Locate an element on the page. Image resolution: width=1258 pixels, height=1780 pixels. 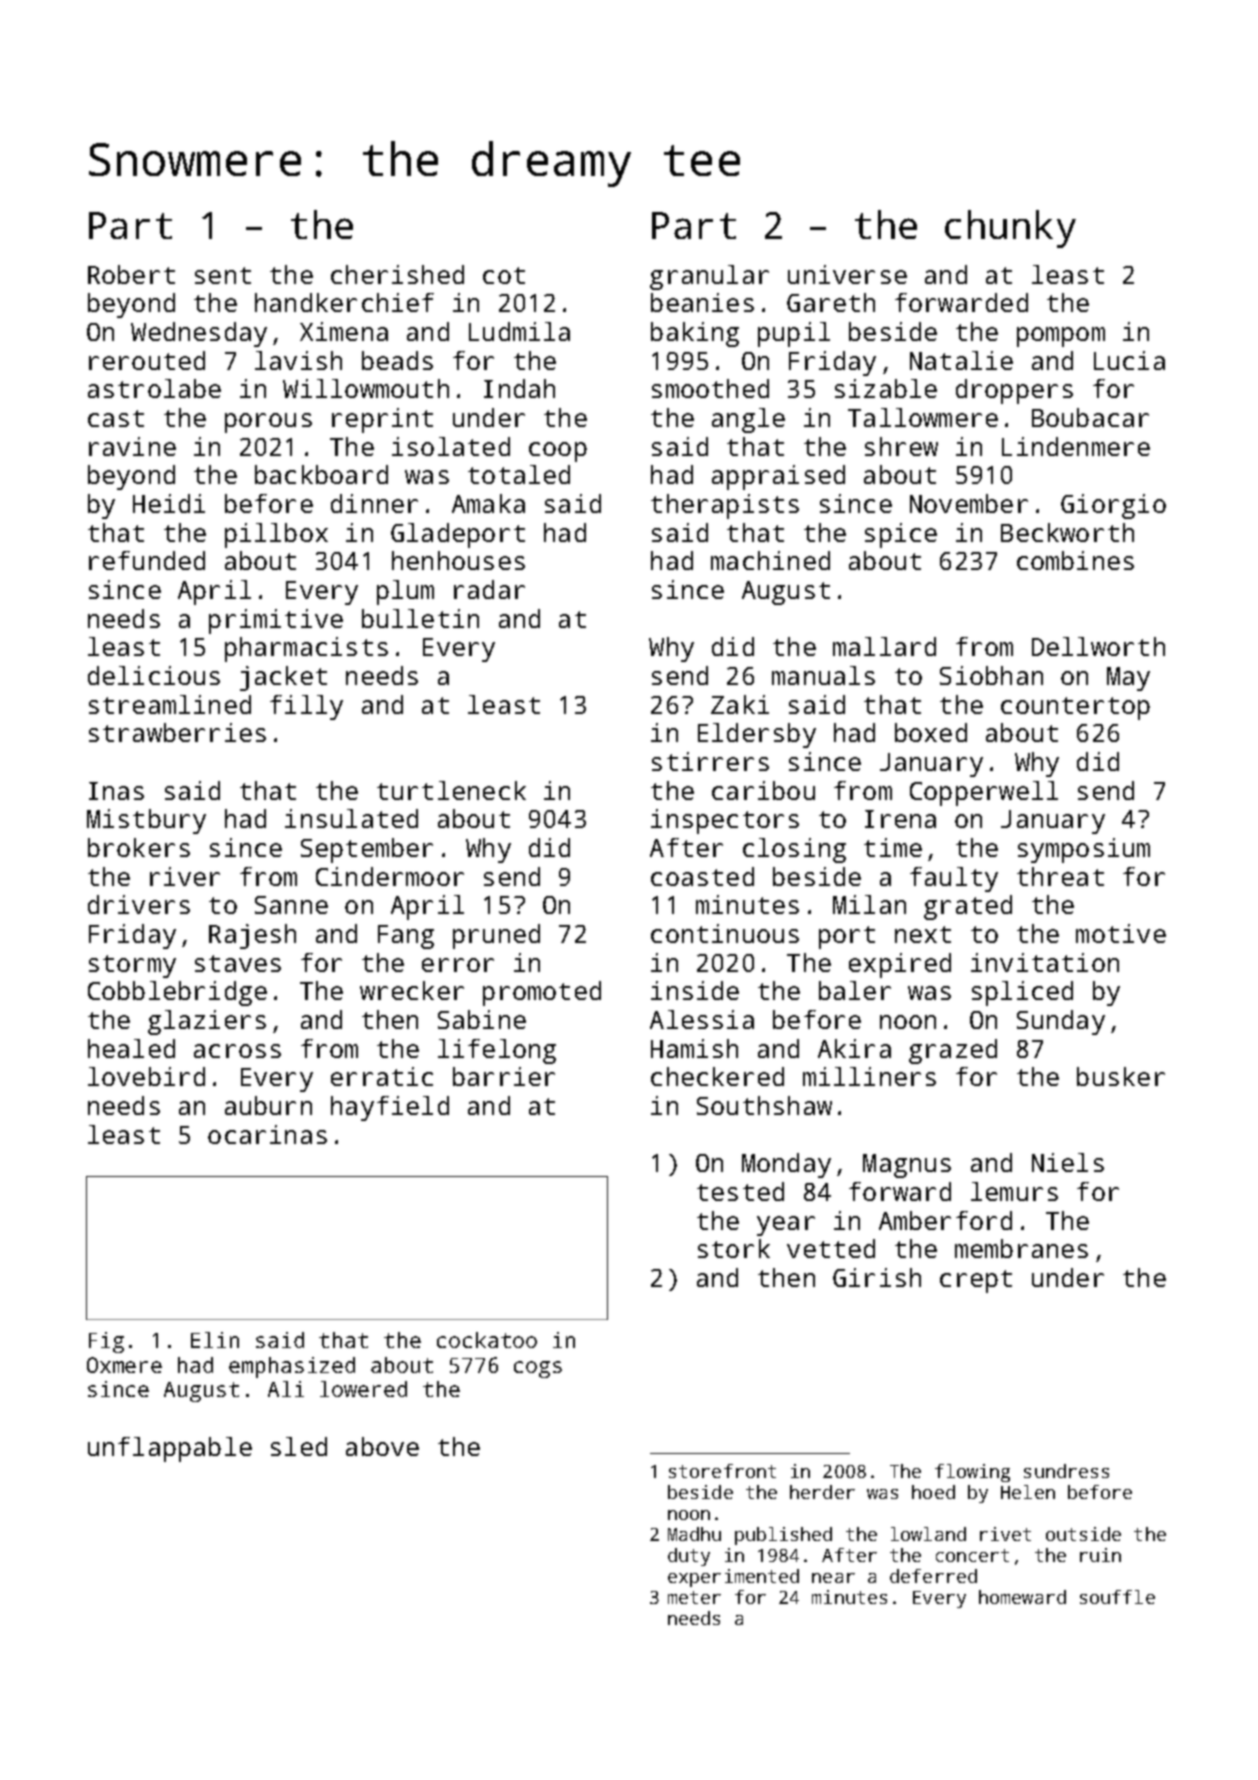
auburn is located at coordinates (268, 1105).
